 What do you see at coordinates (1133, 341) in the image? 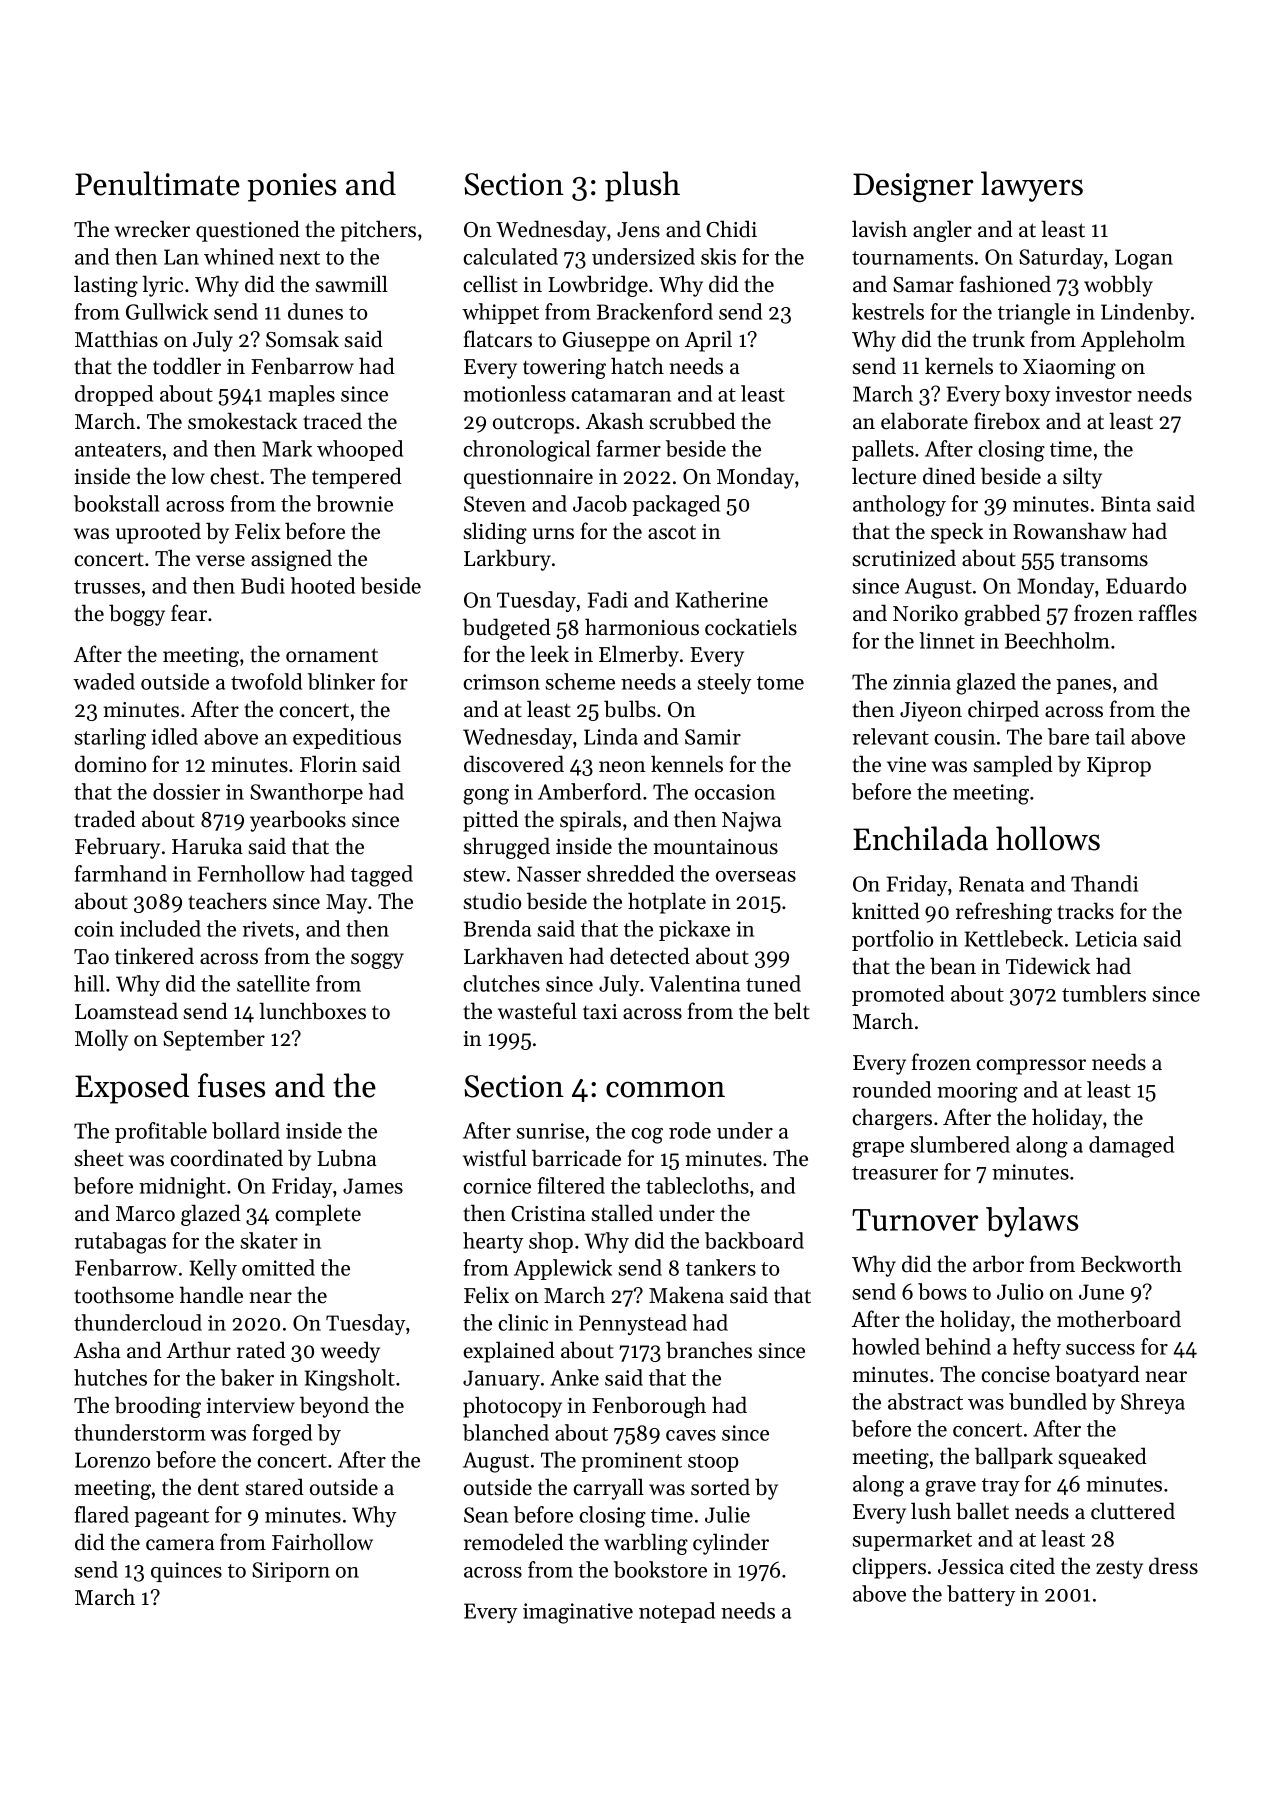
I see `Appleholm` at bounding box center [1133, 341].
